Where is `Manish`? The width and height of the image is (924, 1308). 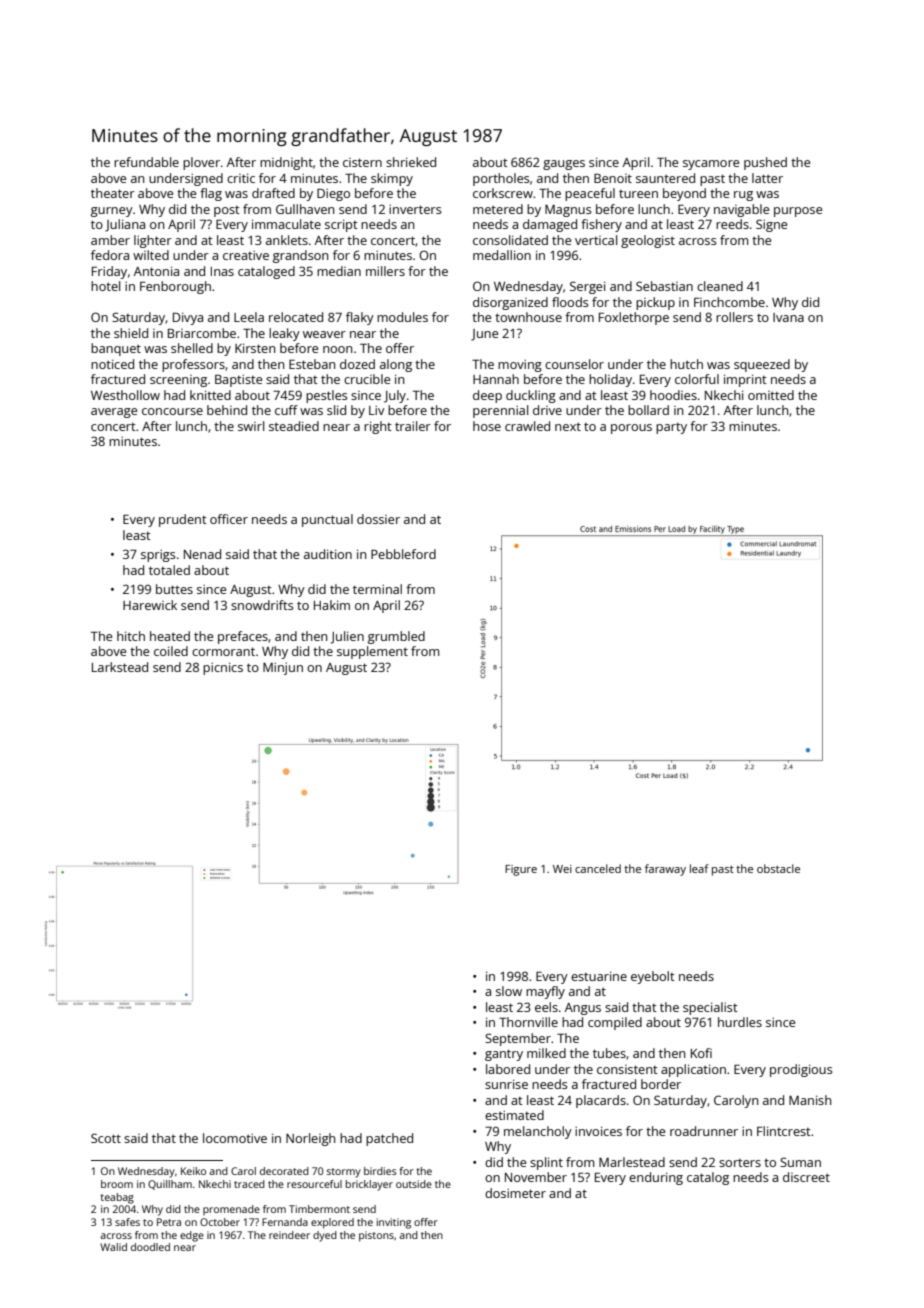 Manish is located at coordinates (810, 1100).
